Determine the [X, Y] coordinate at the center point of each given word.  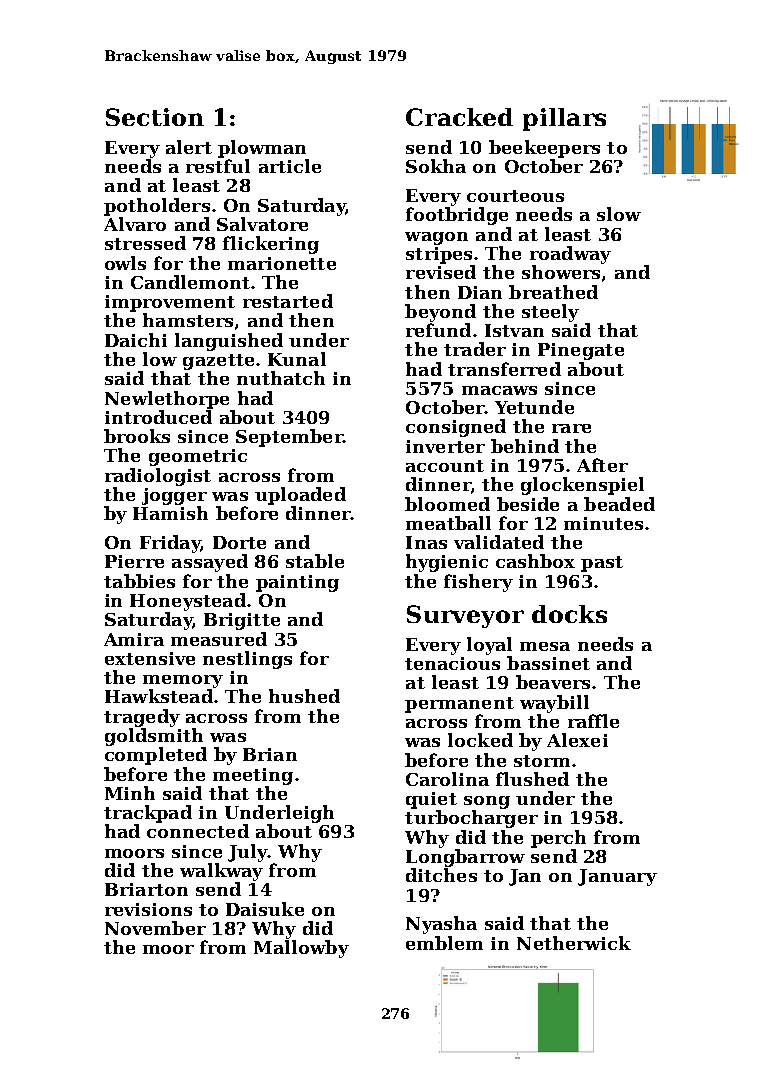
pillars [564, 119]
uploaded [300, 496]
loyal [489, 646]
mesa [545, 646]
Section [155, 117]
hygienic [447, 563]
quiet [431, 800]
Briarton [146, 889]
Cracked [459, 117]
